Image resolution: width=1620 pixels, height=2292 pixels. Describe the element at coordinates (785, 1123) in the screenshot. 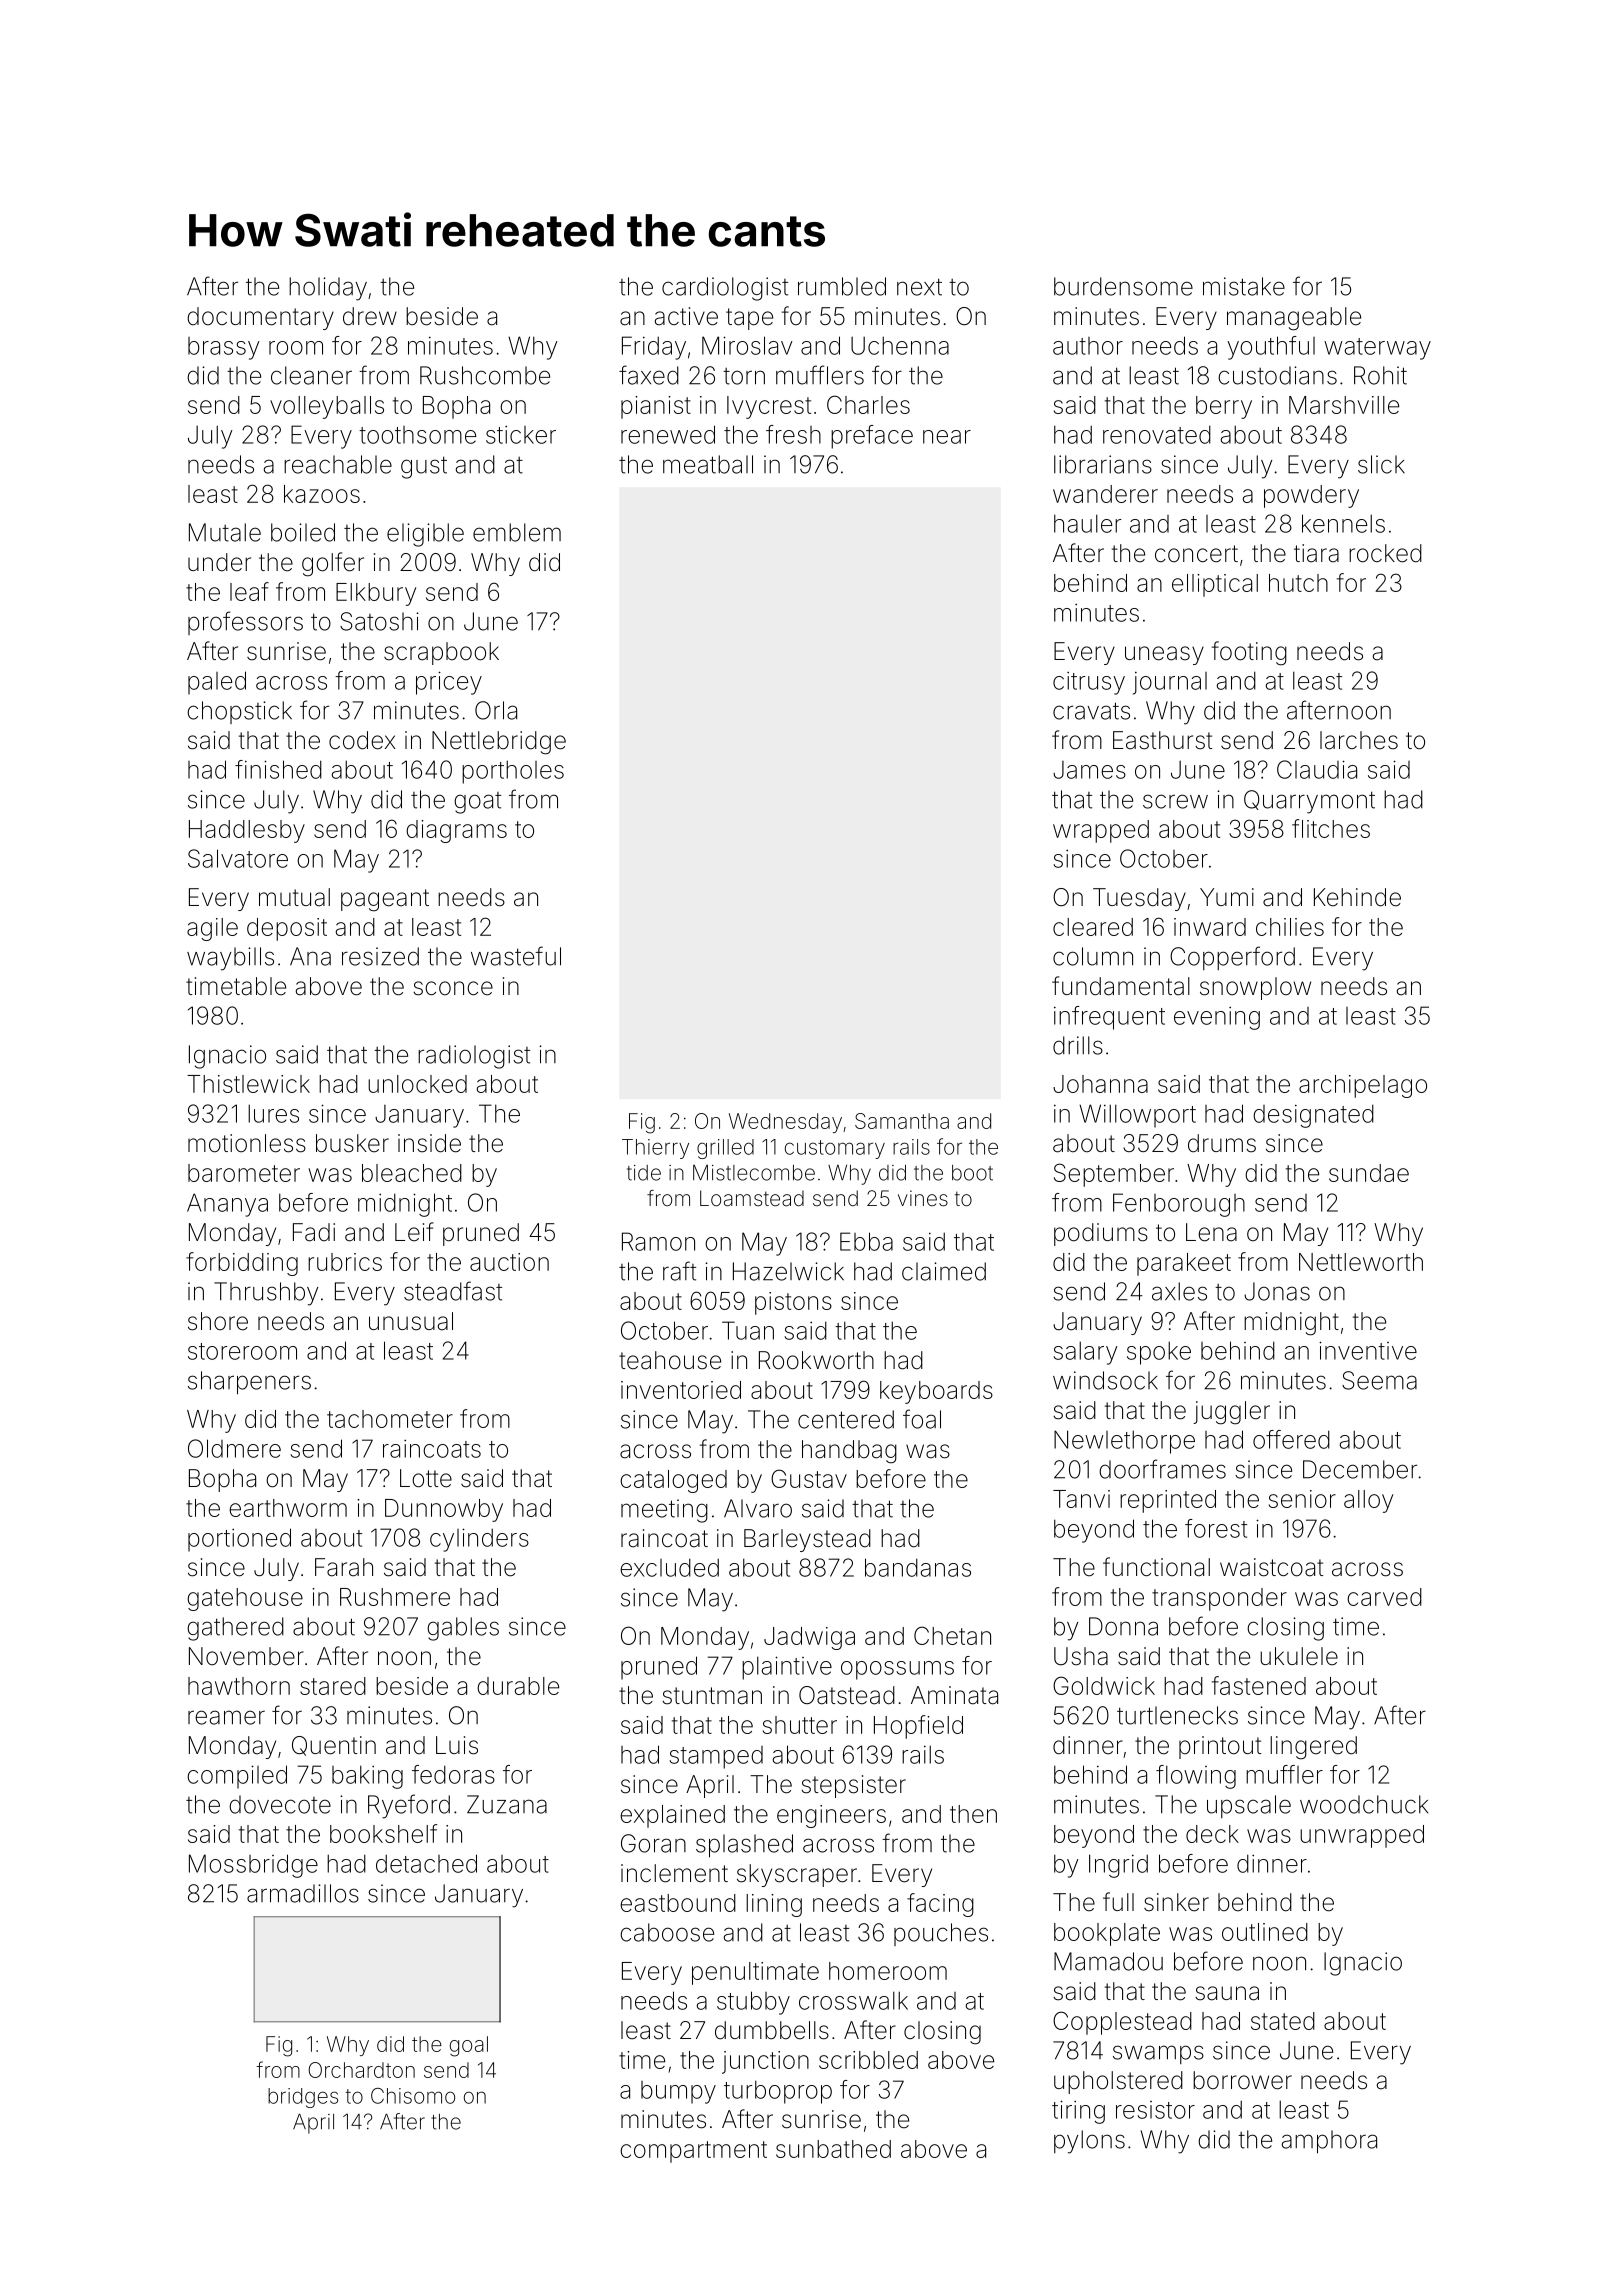

I see `Wednesday` at that location.
